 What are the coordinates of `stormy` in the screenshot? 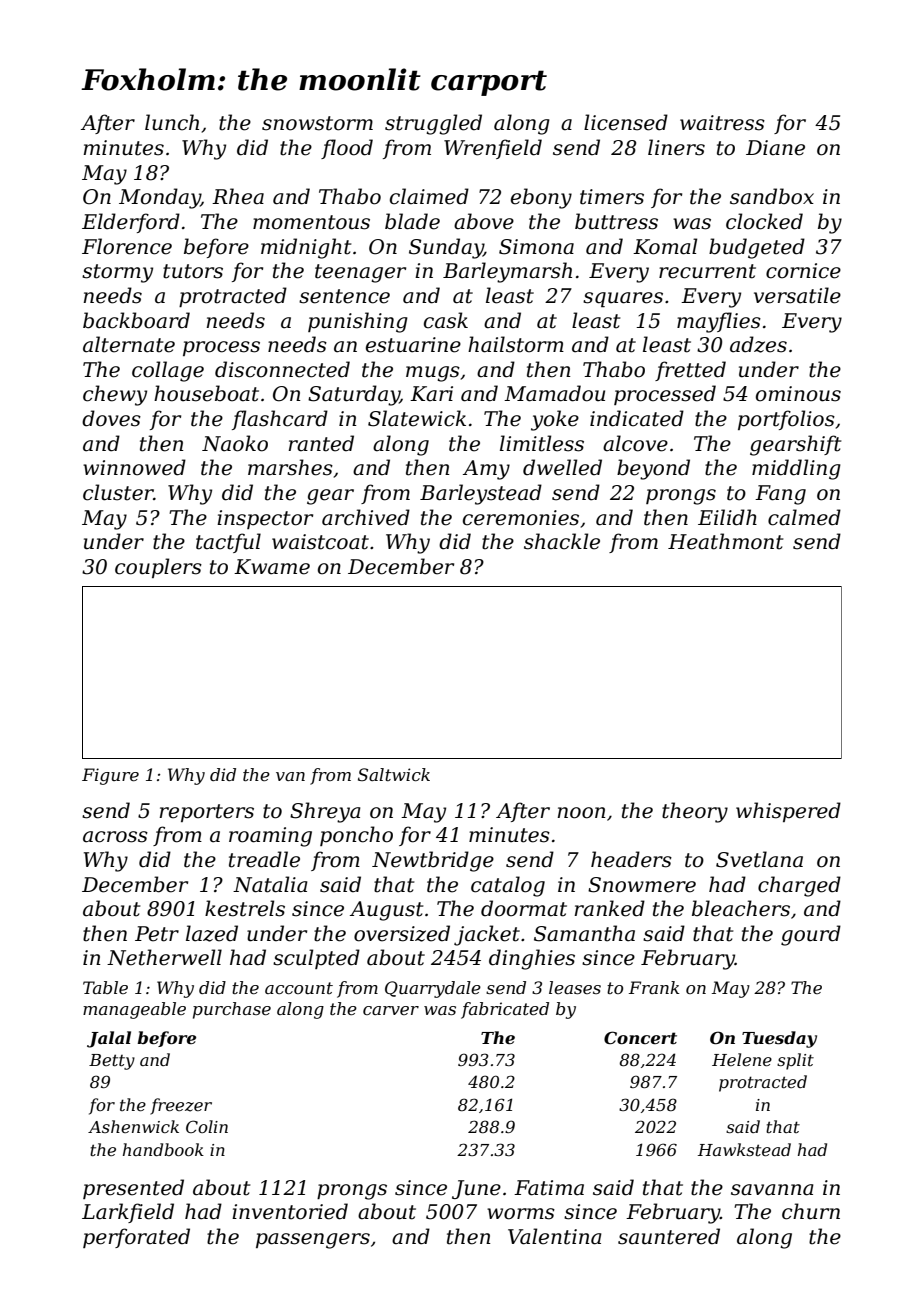 It's located at (117, 273).
